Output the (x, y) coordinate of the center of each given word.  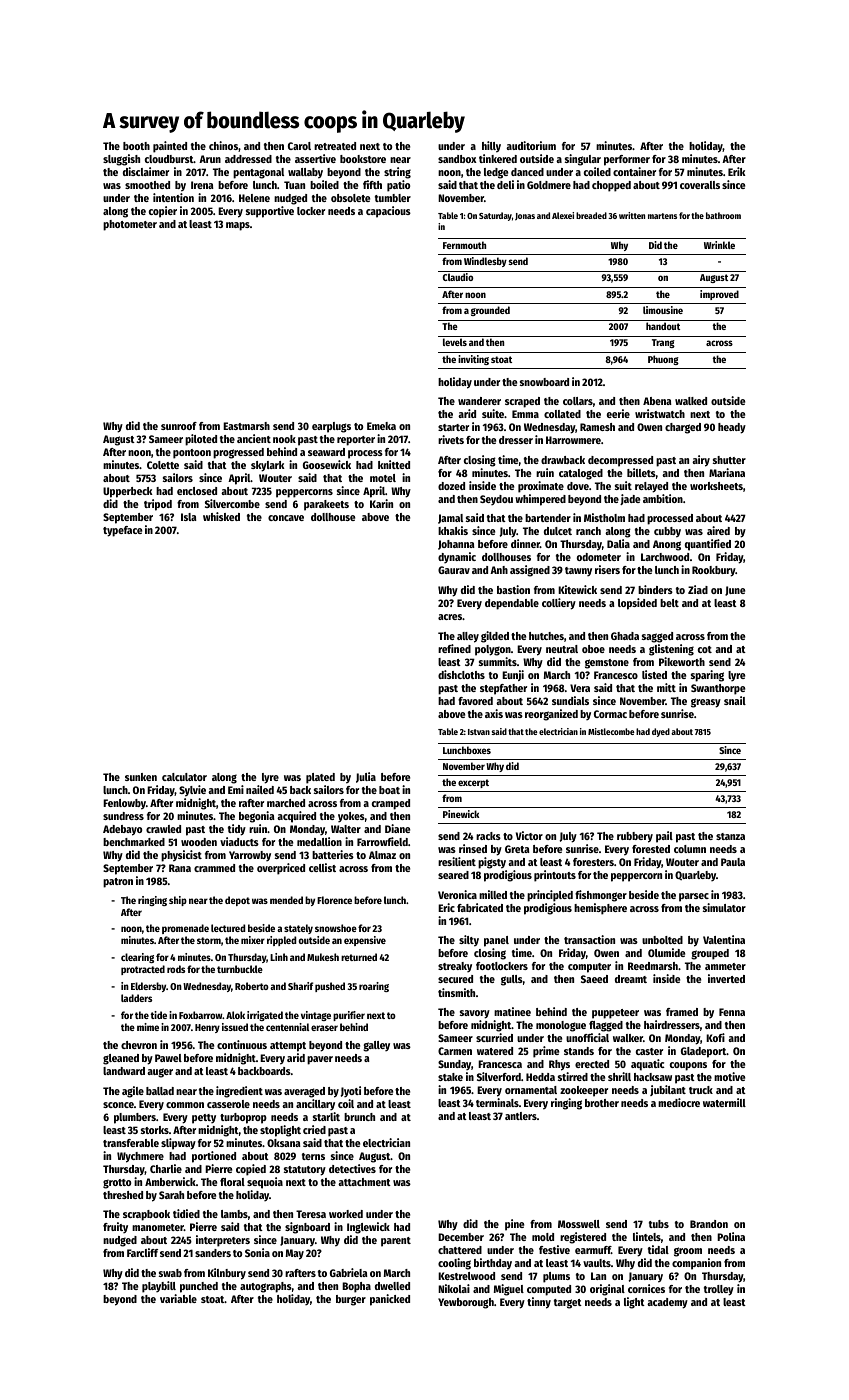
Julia (366, 777)
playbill (159, 1287)
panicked (390, 1300)
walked (691, 401)
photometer (130, 225)
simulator (724, 907)
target (568, 1304)
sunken (141, 777)
